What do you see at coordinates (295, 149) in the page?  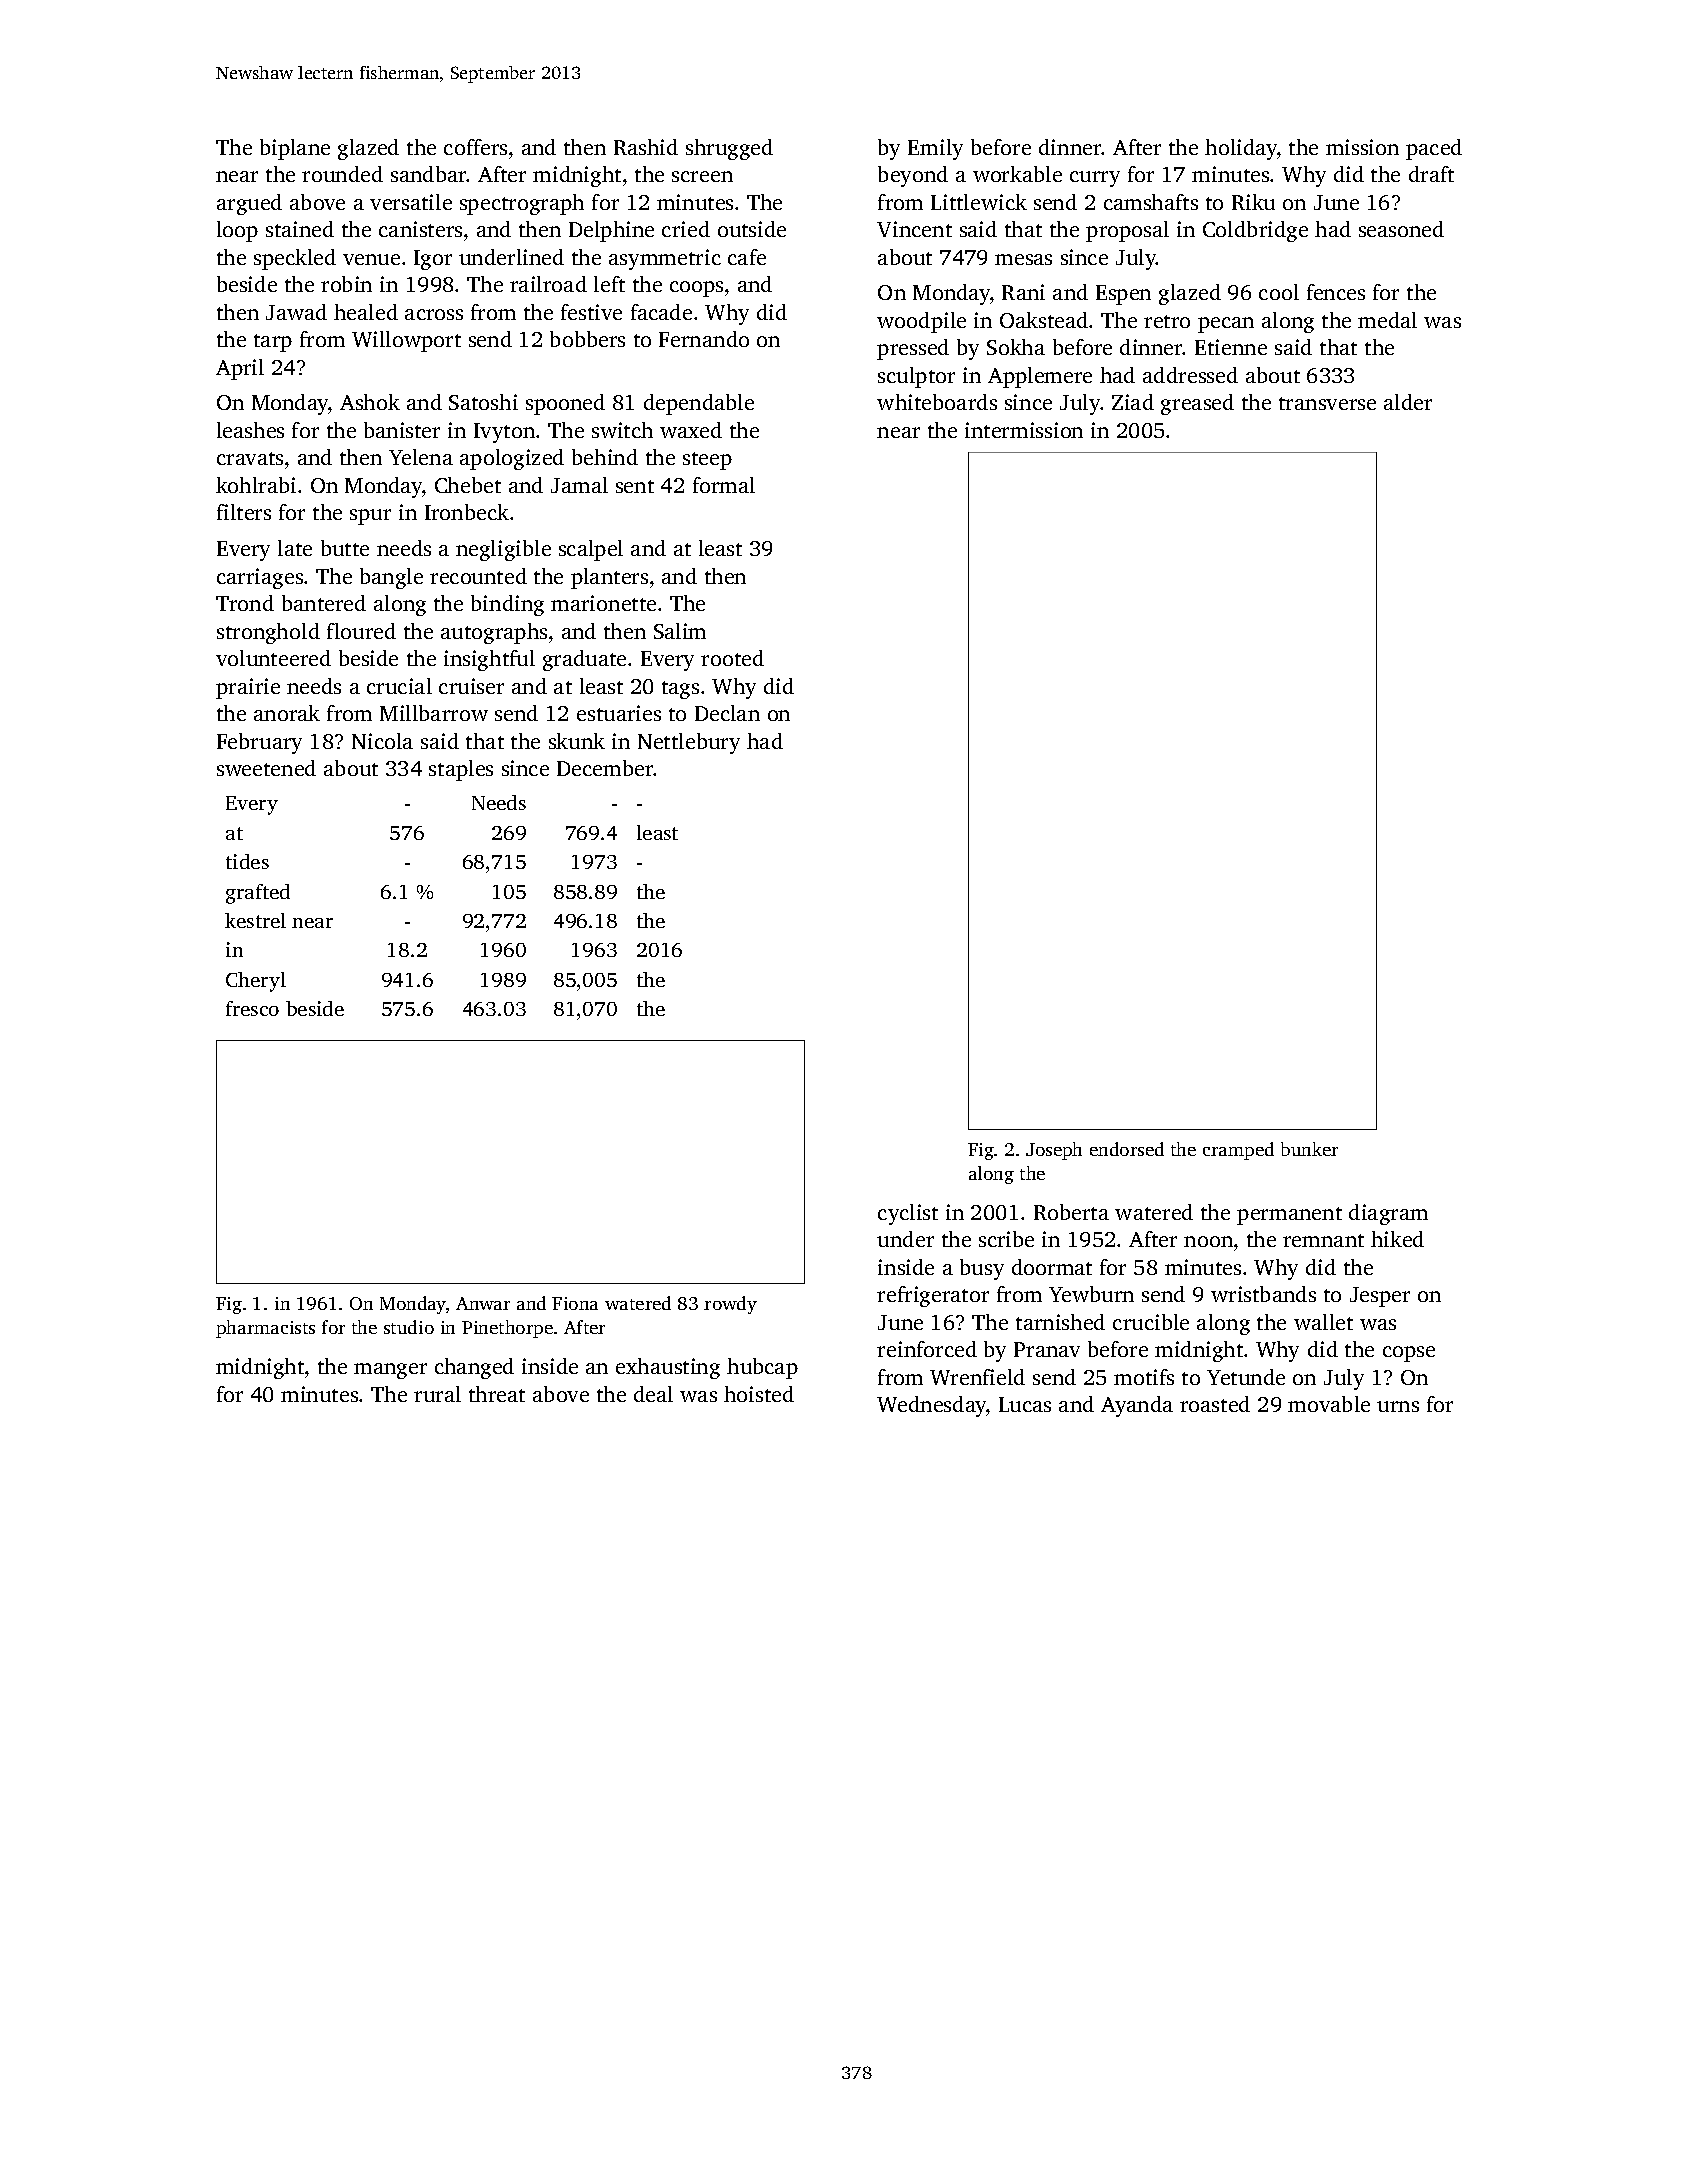 I see `biplane` at bounding box center [295, 149].
